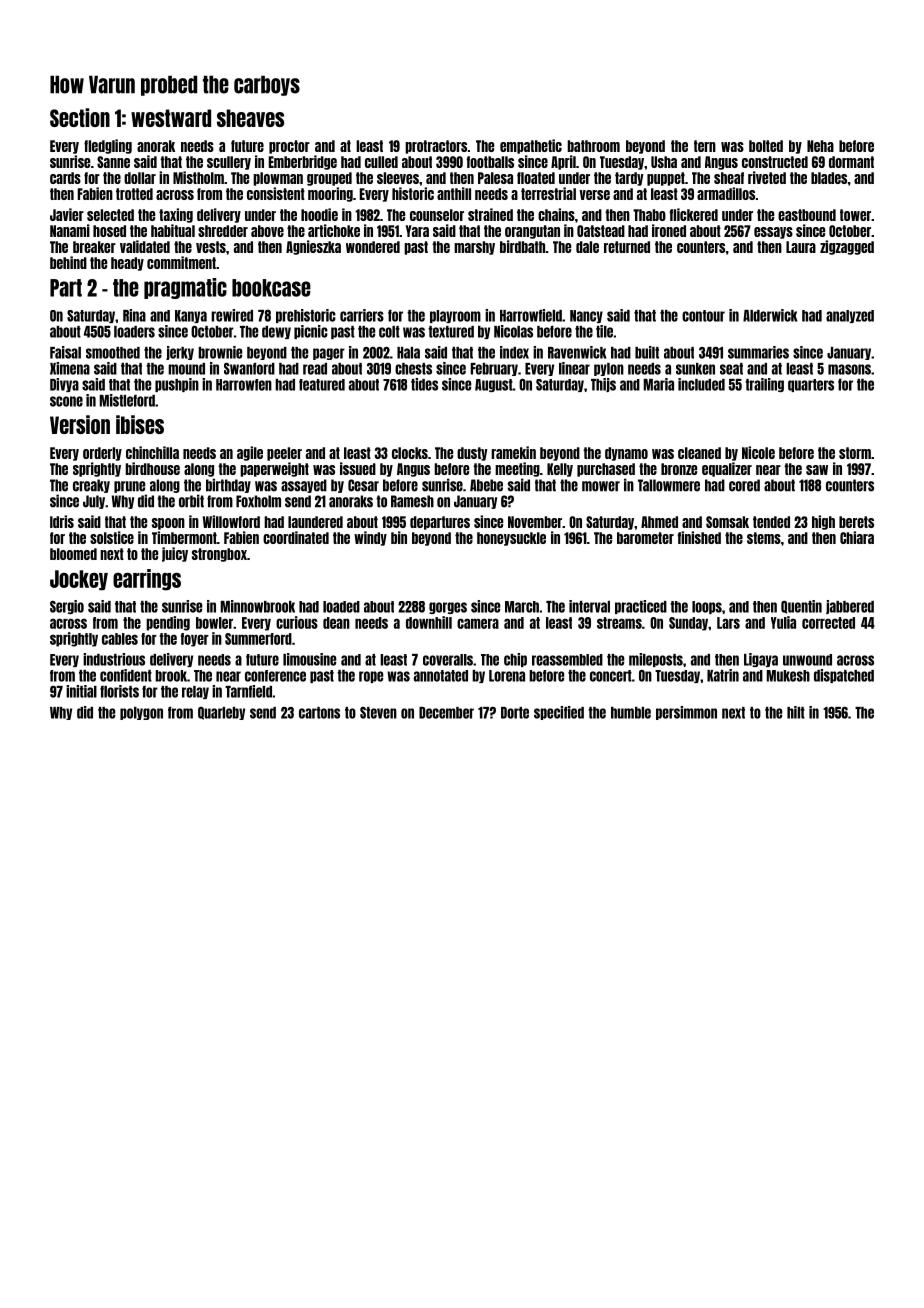 The width and height of the page is (924, 1308). Describe the element at coordinates (820, 146) in the page. I see `Neha` at that location.
